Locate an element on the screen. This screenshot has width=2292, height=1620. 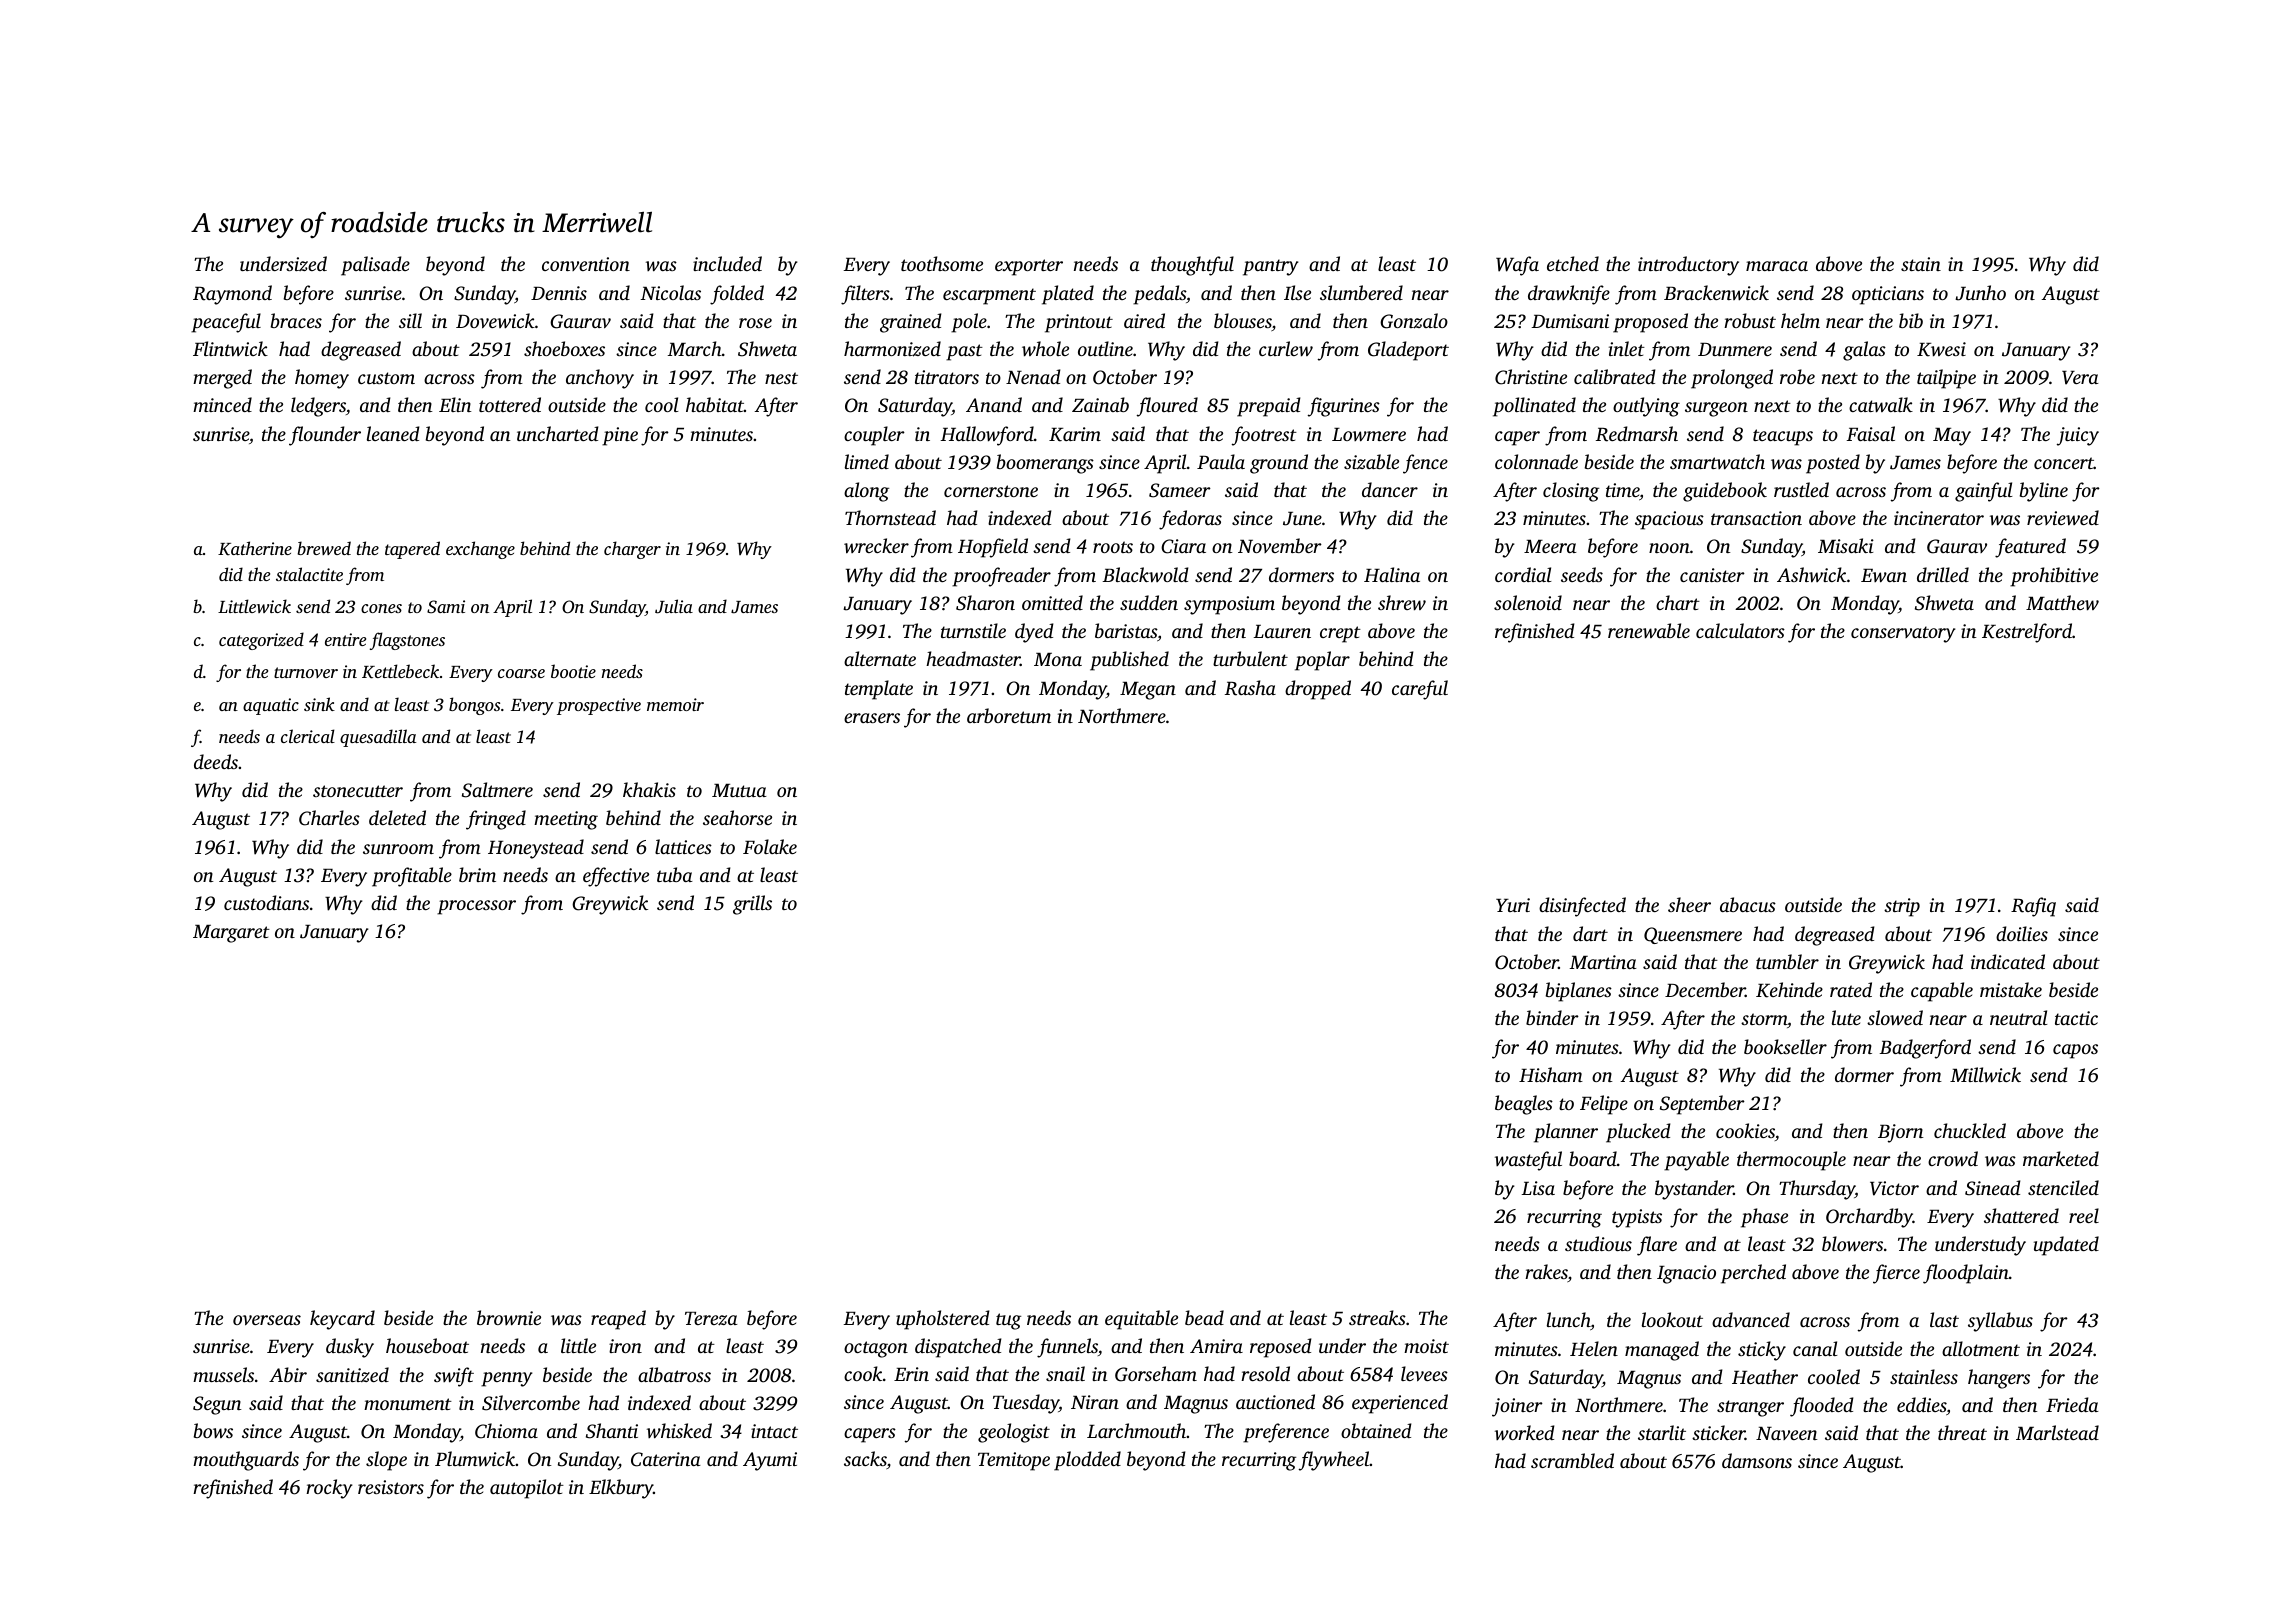
convention is located at coordinates (586, 264).
